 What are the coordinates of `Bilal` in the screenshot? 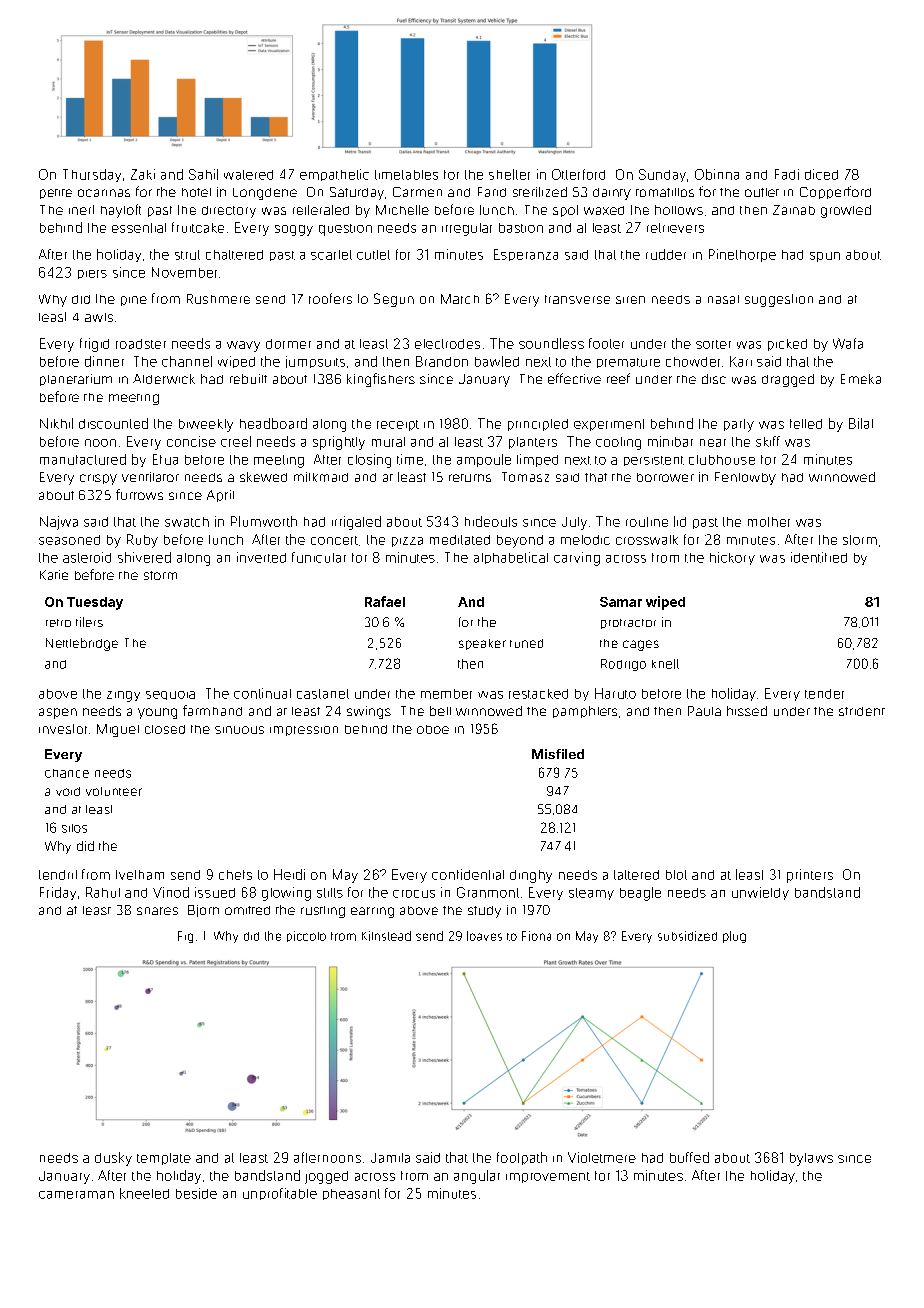 It's located at (861, 423).
